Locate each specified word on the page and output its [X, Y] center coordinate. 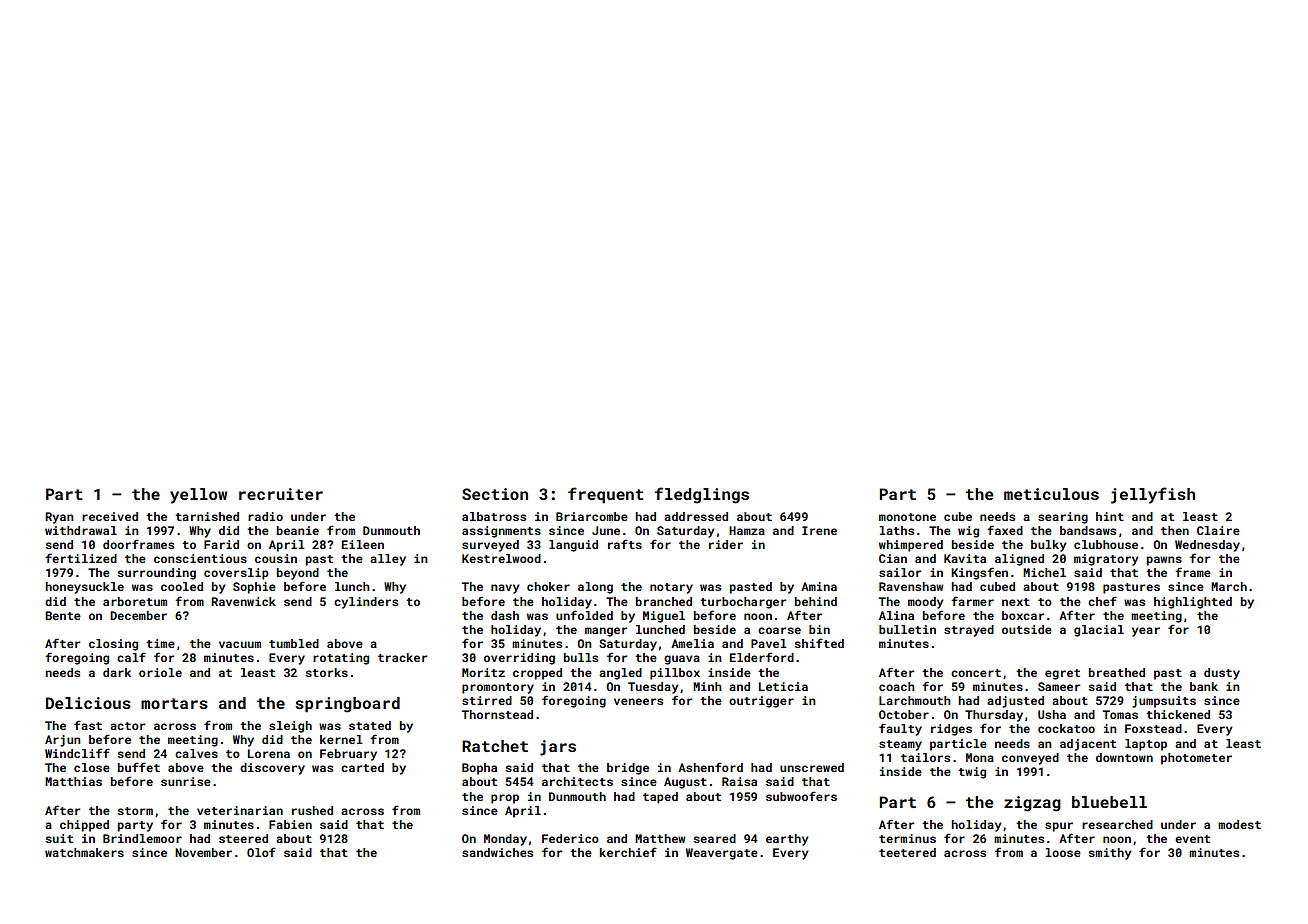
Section [495, 494]
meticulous [1051, 494]
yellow [198, 496]
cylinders [366, 603]
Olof [261, 852]
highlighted [1193, 603]
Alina [896, 615]
